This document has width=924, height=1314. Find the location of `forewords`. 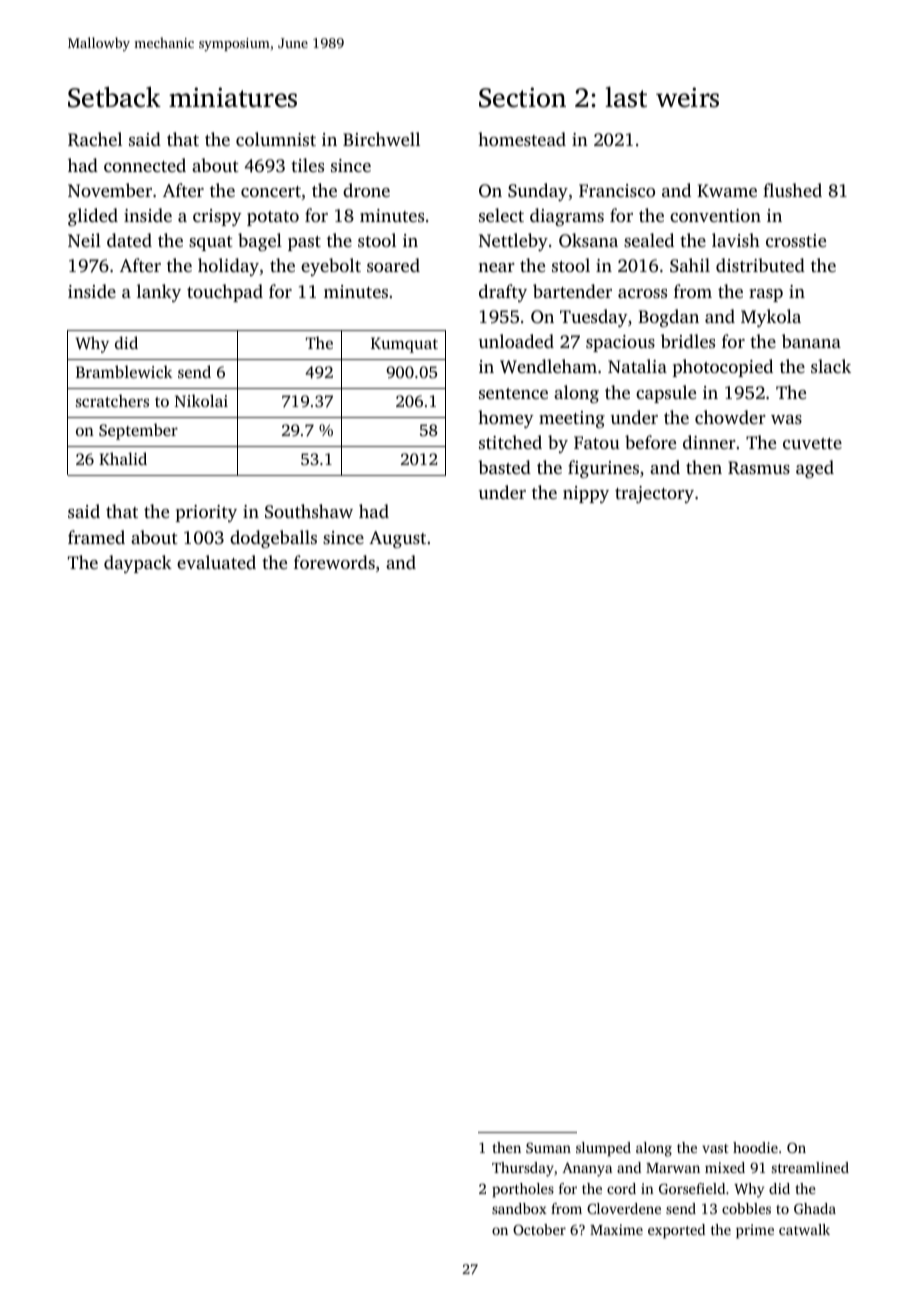

forewords is located at coordinates (334, 562).
